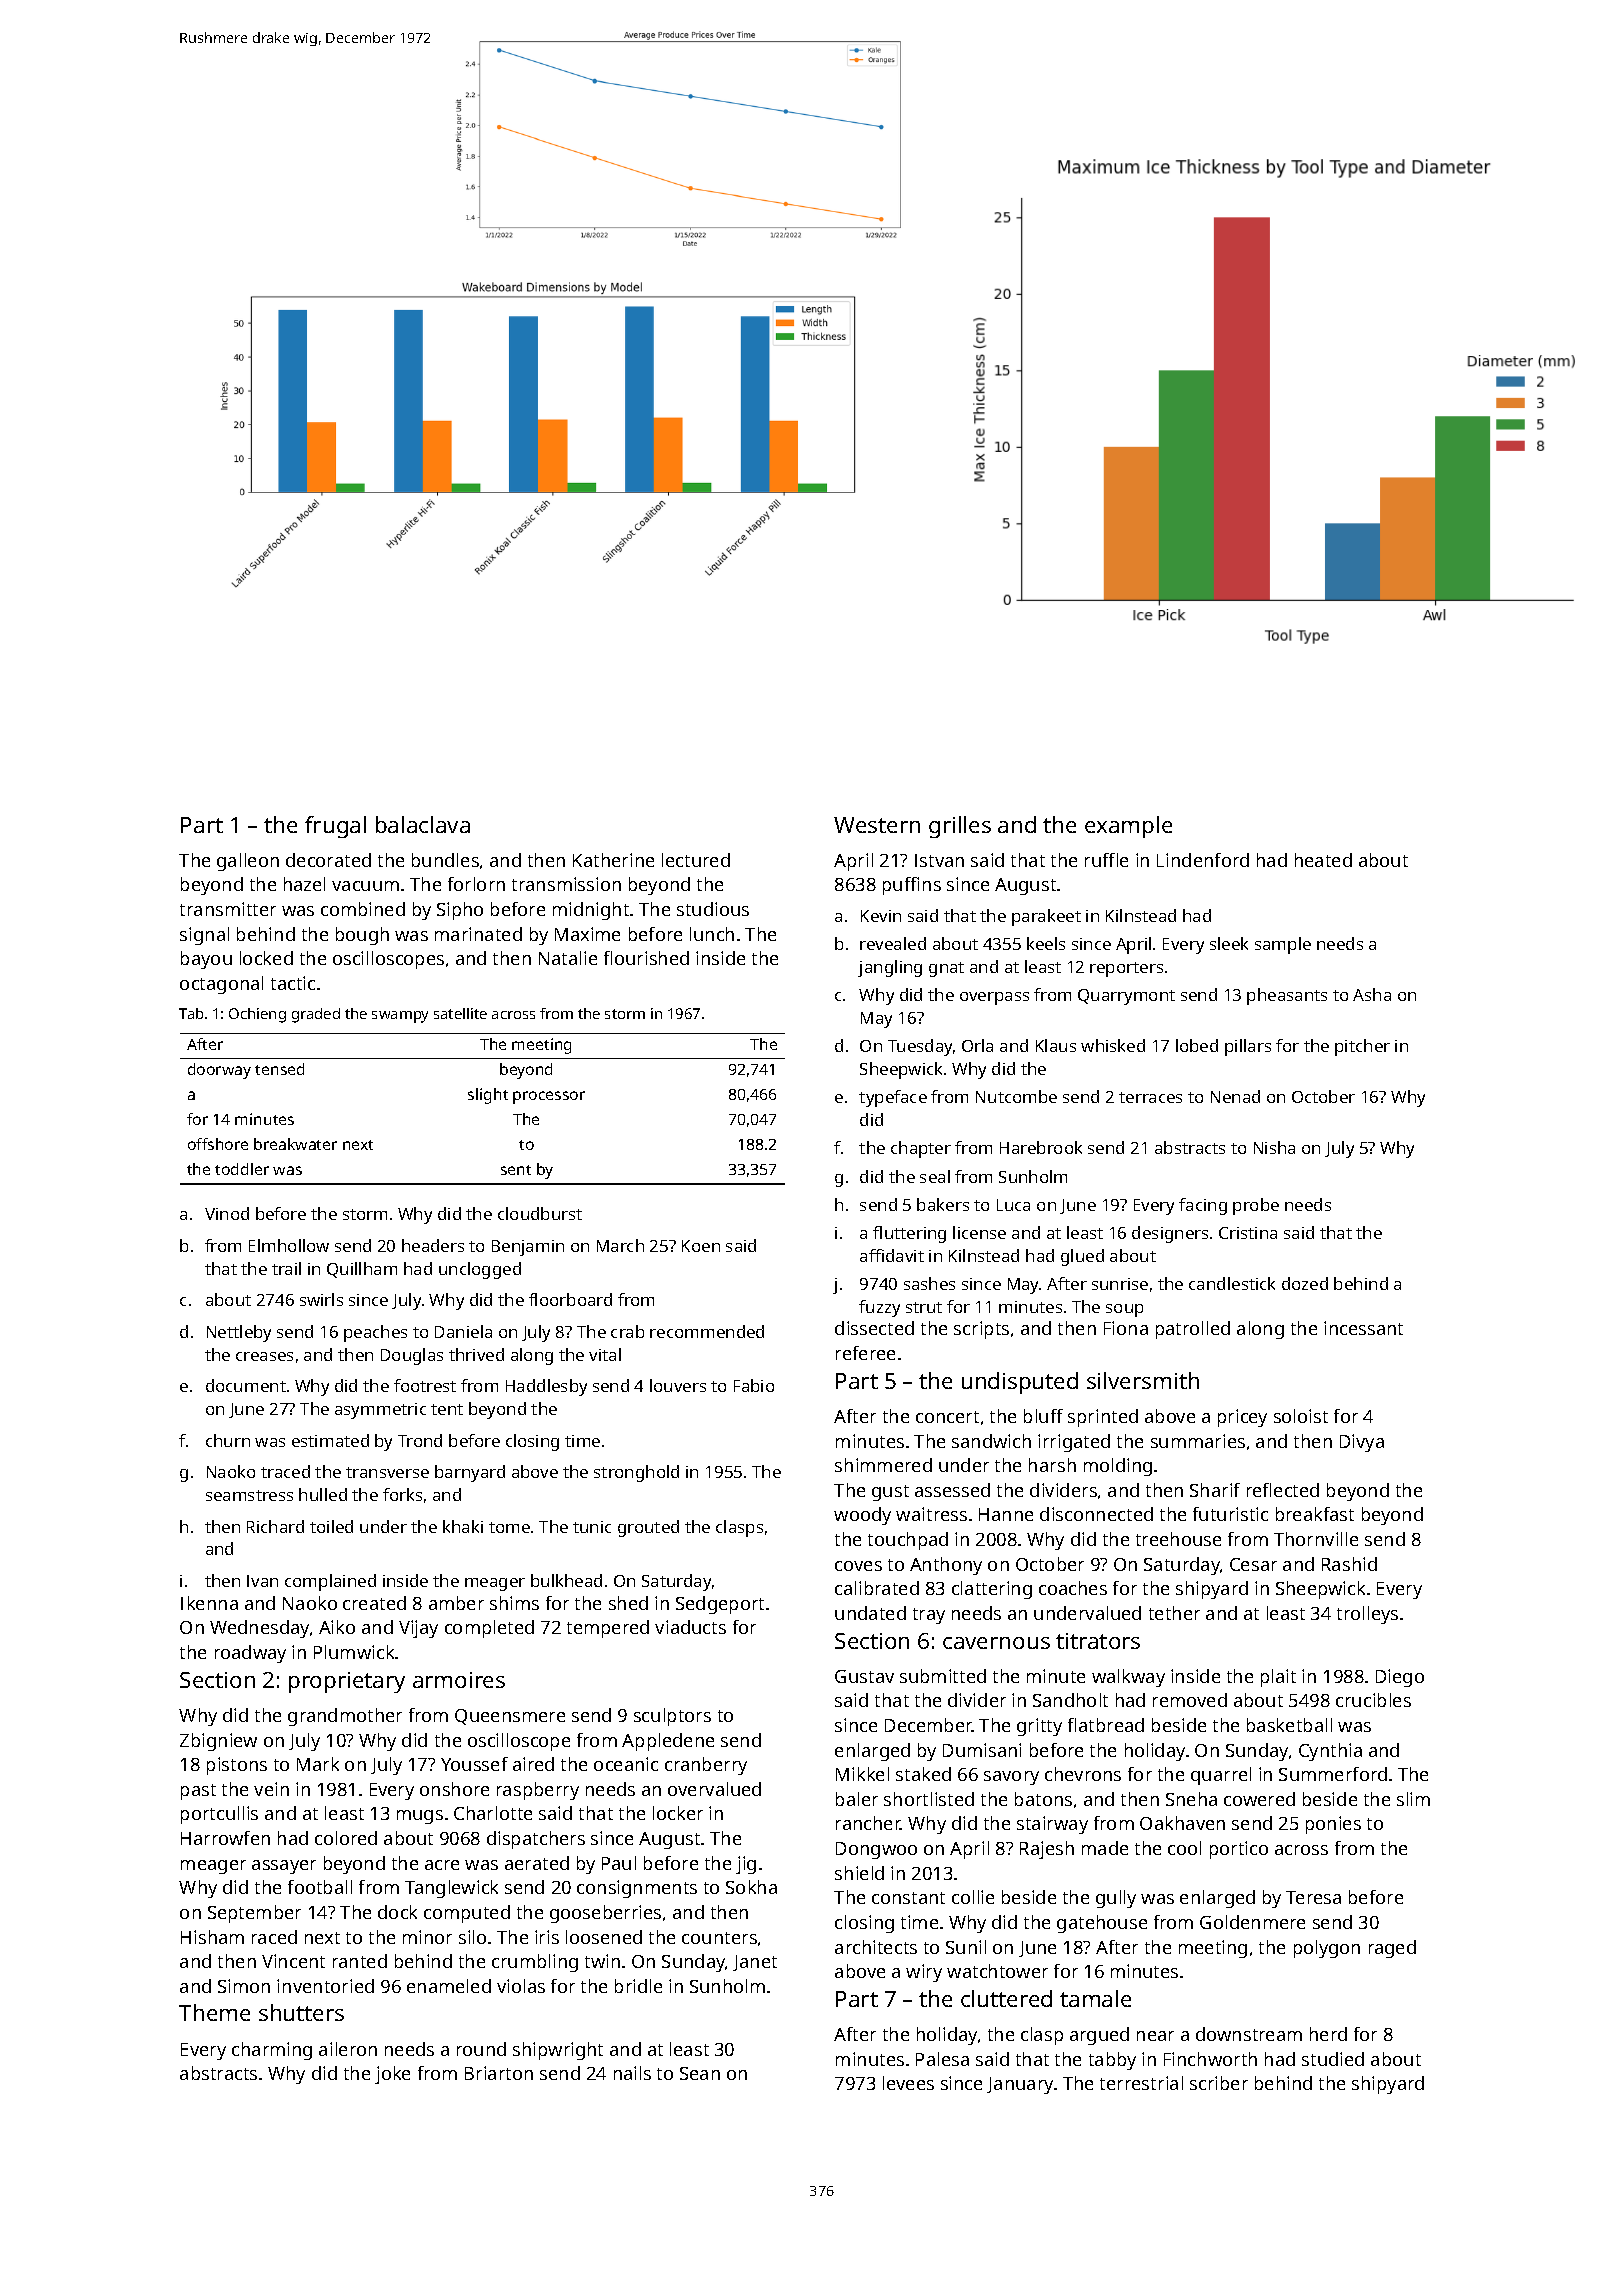 This screenshot has width=1620, height=2292. Describe the element at coordinates (876, 1850) in the screenshot. I see `Dongwoo` at that location.
